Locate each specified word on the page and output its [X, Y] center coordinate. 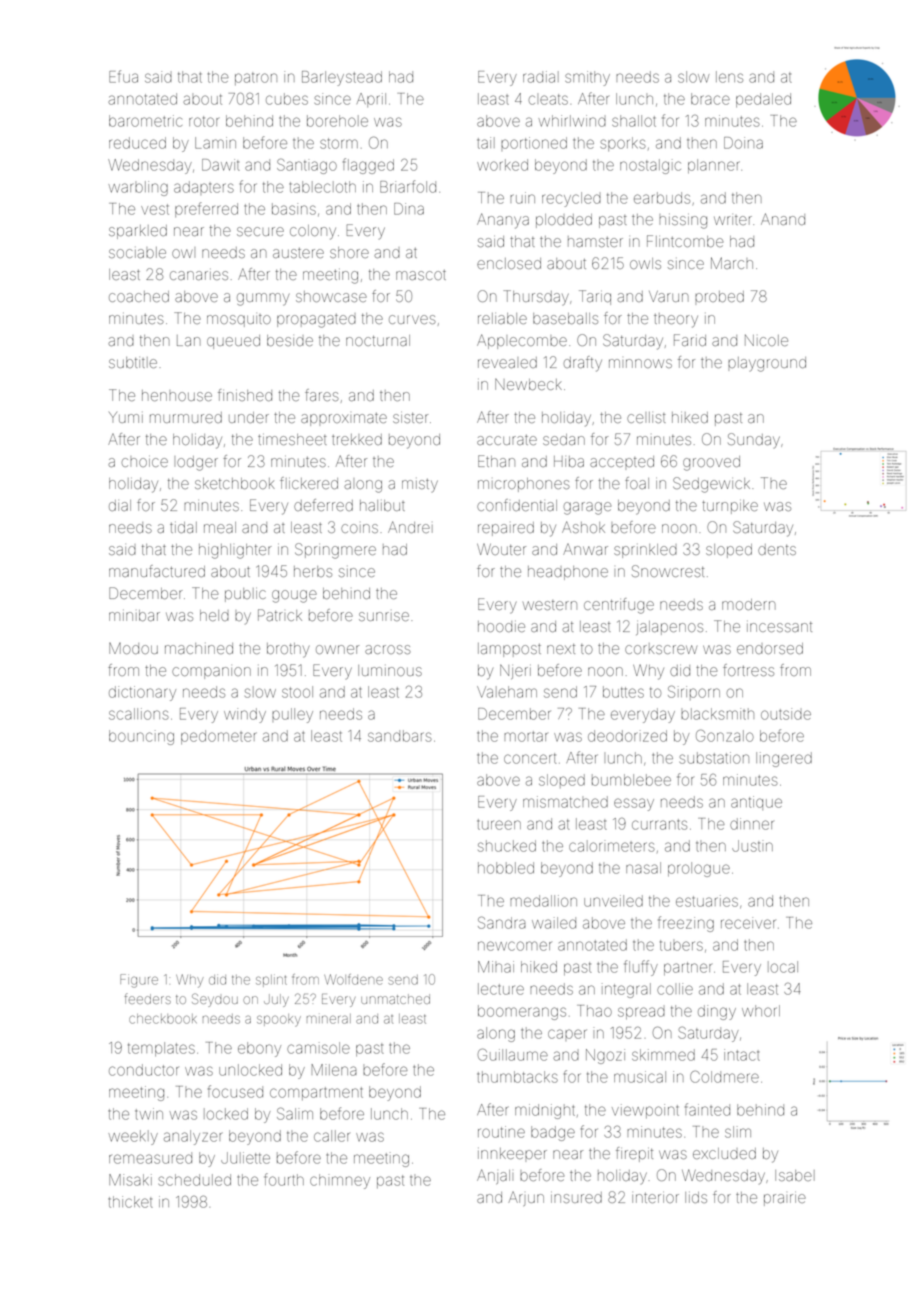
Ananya [503, 221]
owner [337, 649]
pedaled [763, 100]
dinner [752, 824]
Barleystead [342, 78]
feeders [148, 998]
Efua [123, 76]
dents [777, 549]
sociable [137, 252]
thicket [130, 1202]
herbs [313, 571]
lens [729, 77]
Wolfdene [353, 979]
